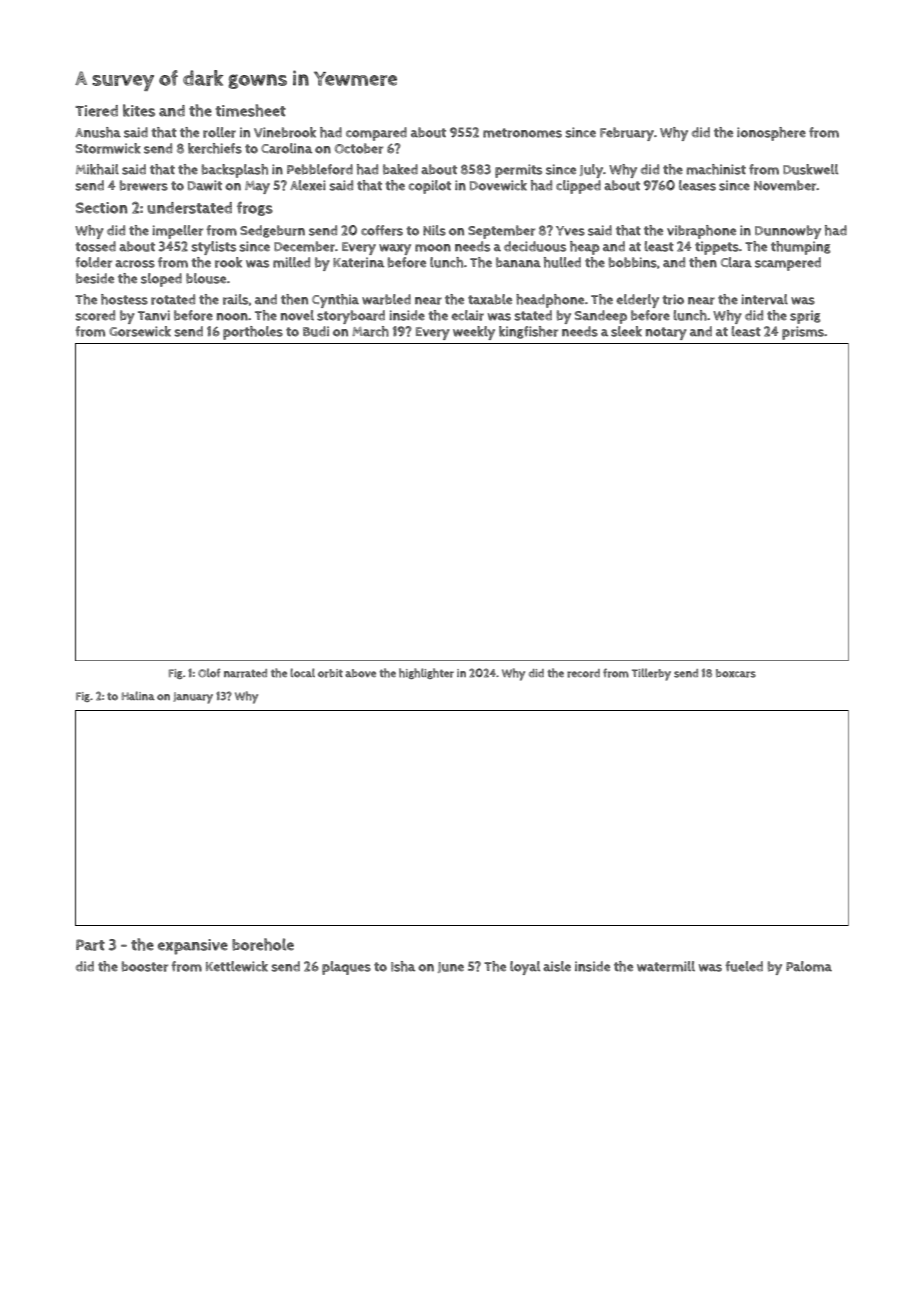  What do you see at coordinates (376, 134) in the screenshot?
I see `compared` at bounding box center [376, 134].
